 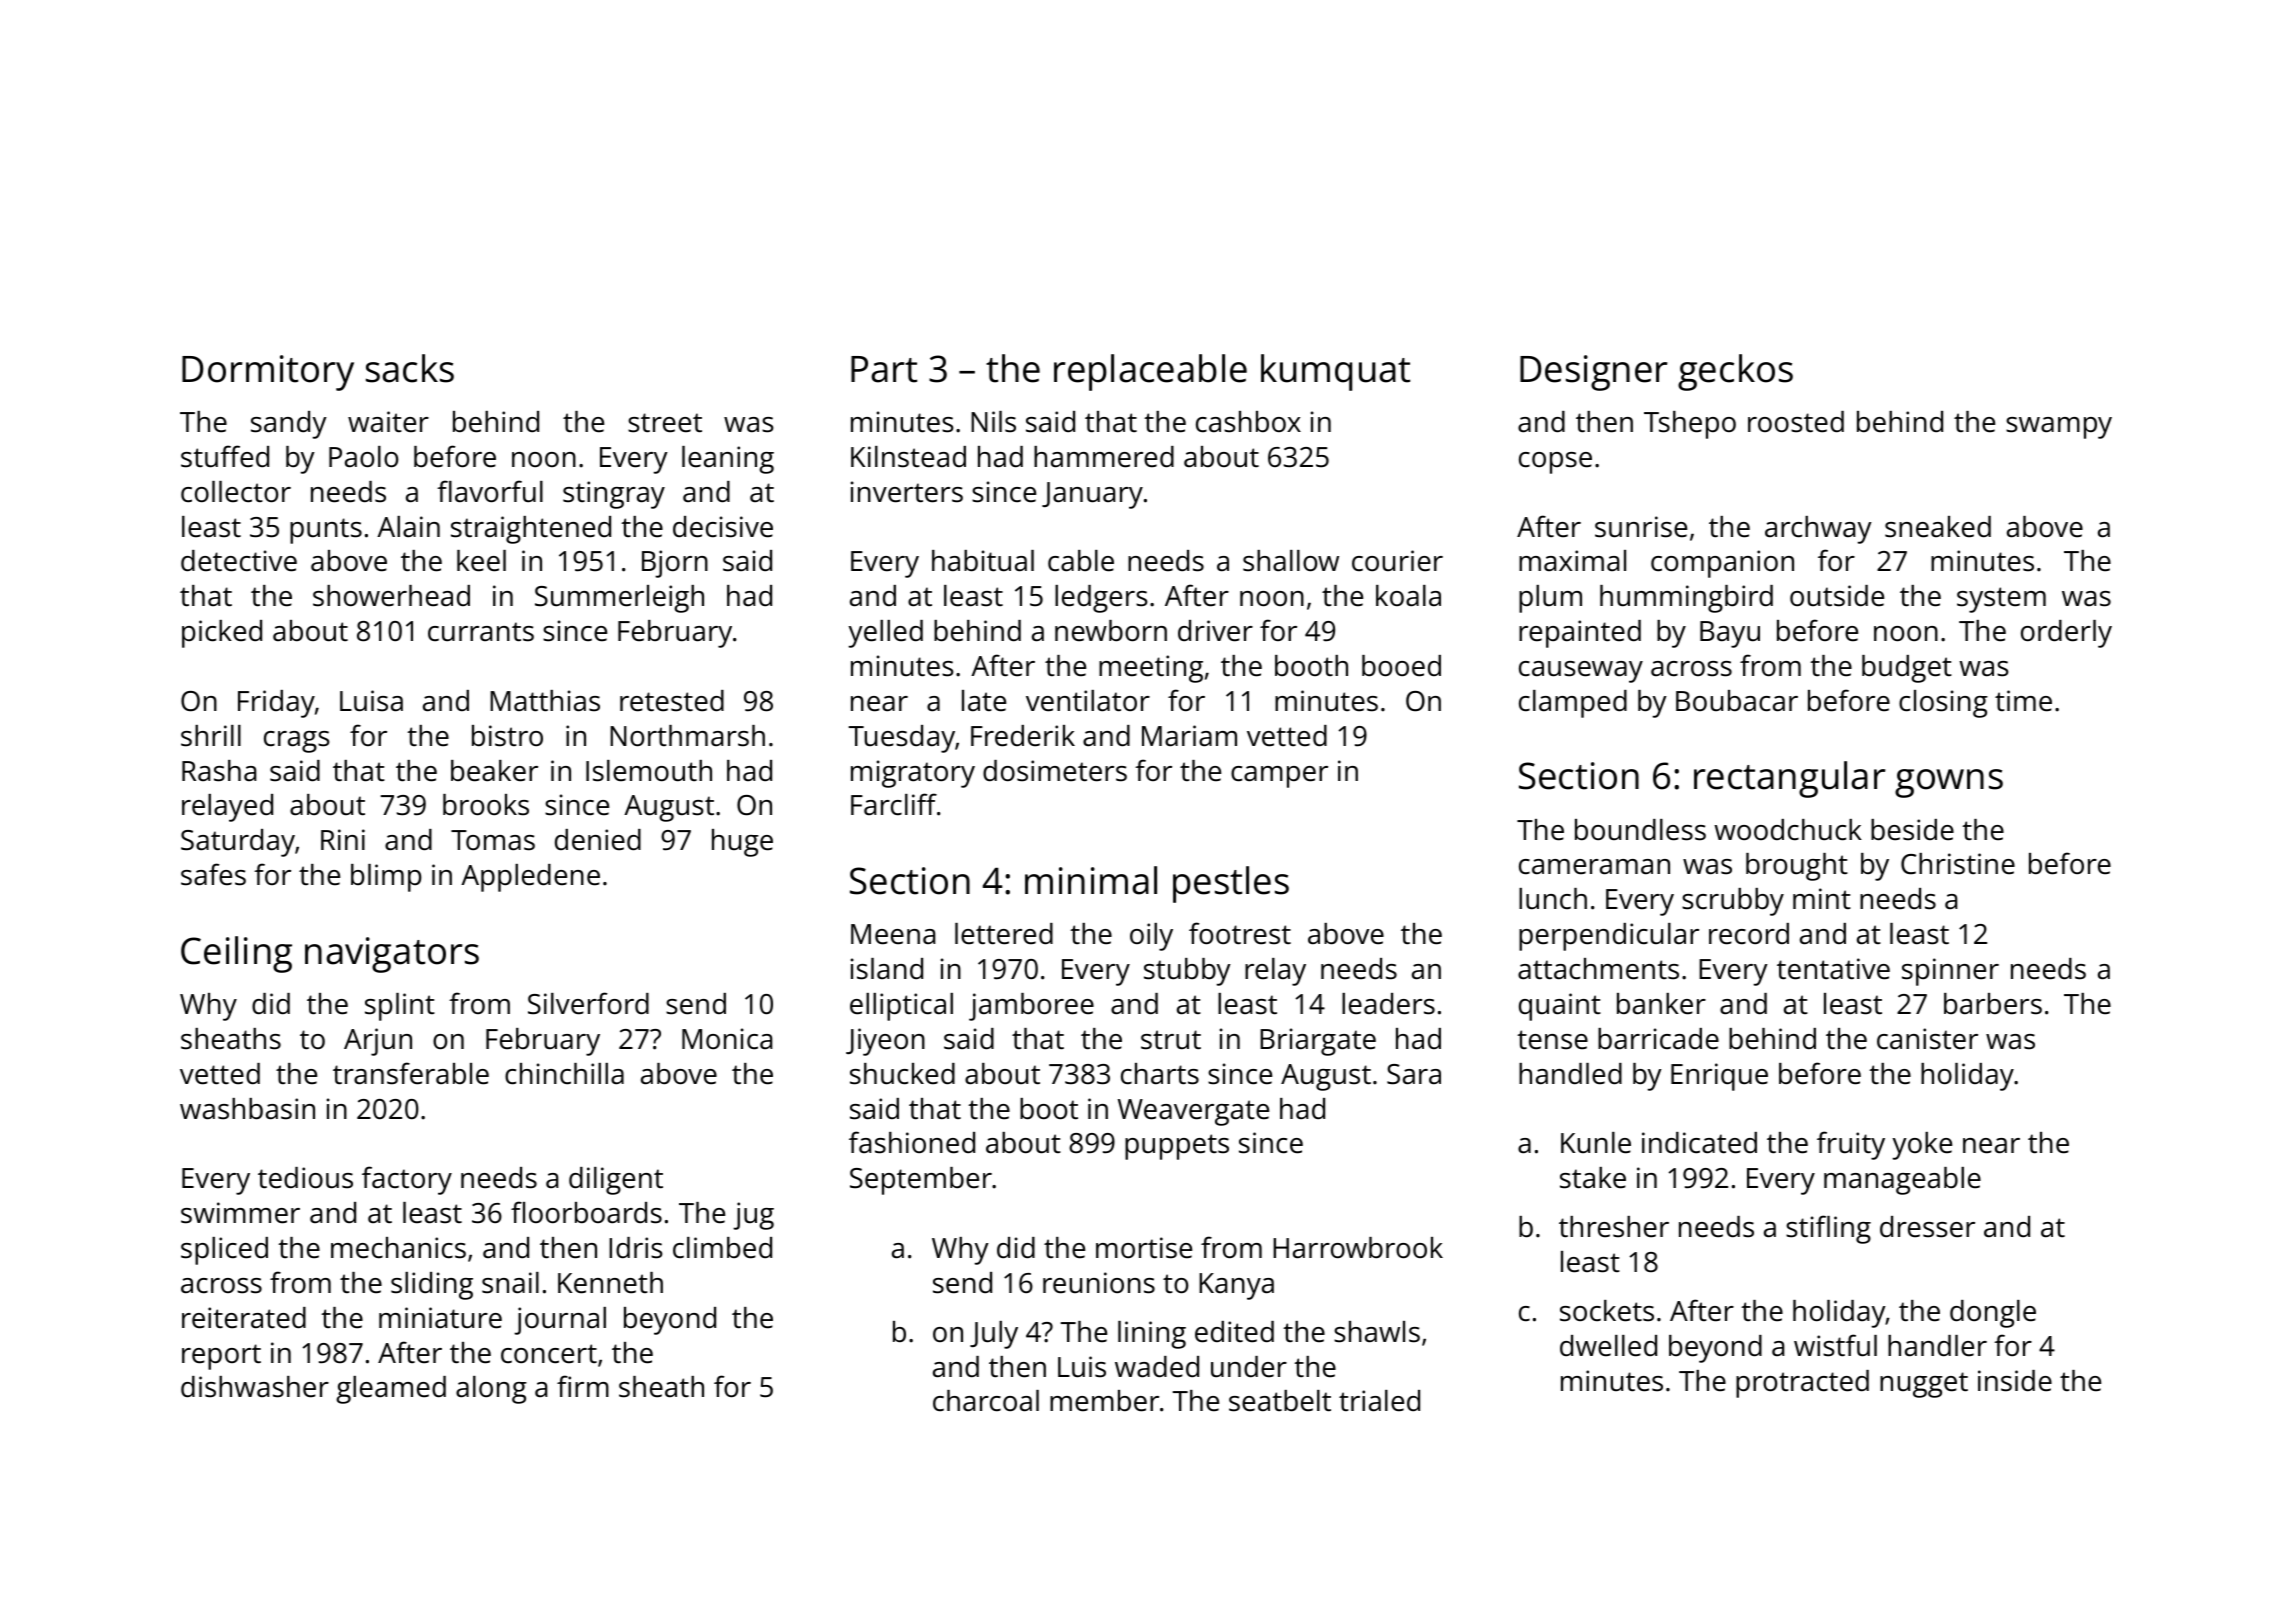 I want to click on cable, so click(x=1081, y=561).
